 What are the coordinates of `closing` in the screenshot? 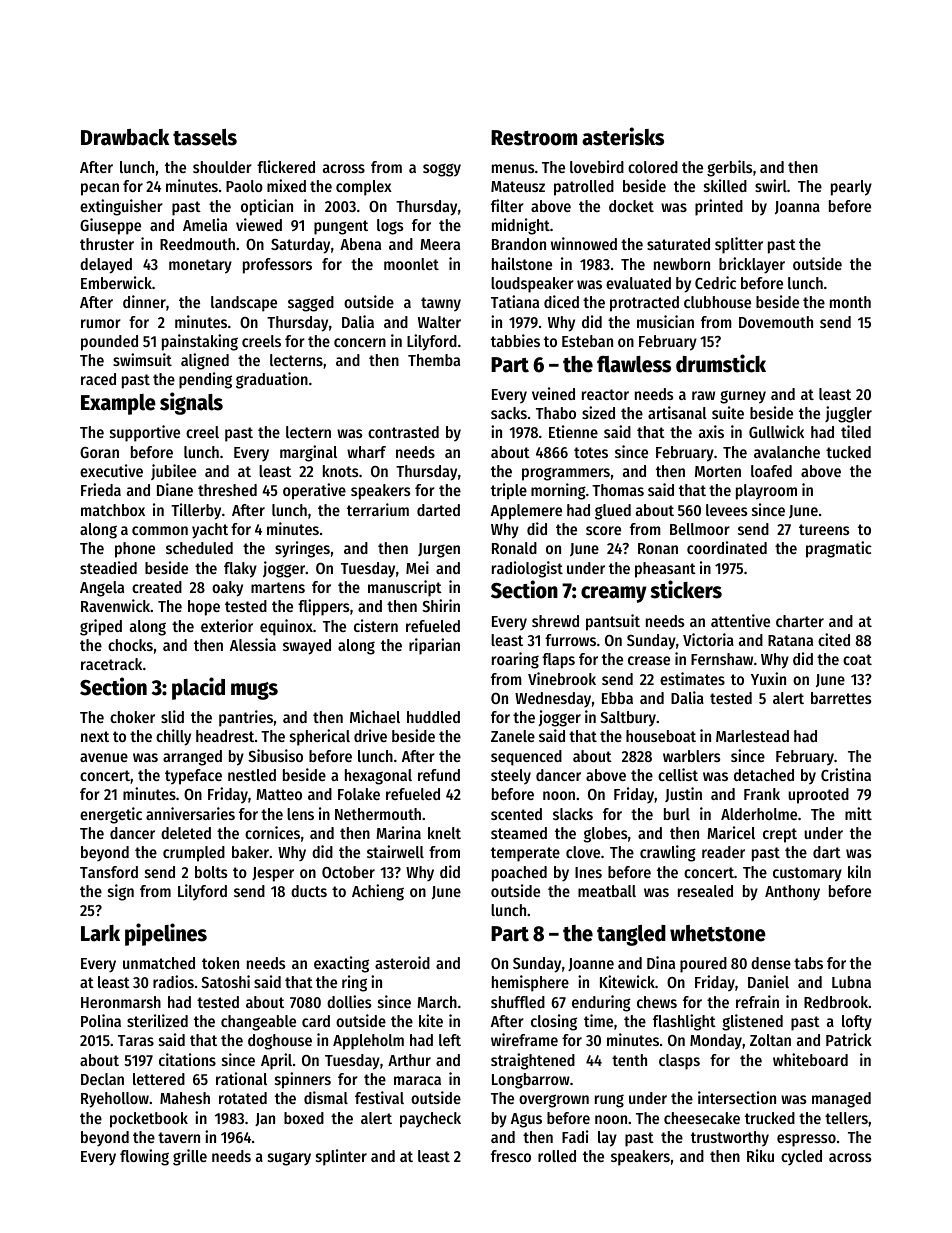 It's located at (554, 1022).
